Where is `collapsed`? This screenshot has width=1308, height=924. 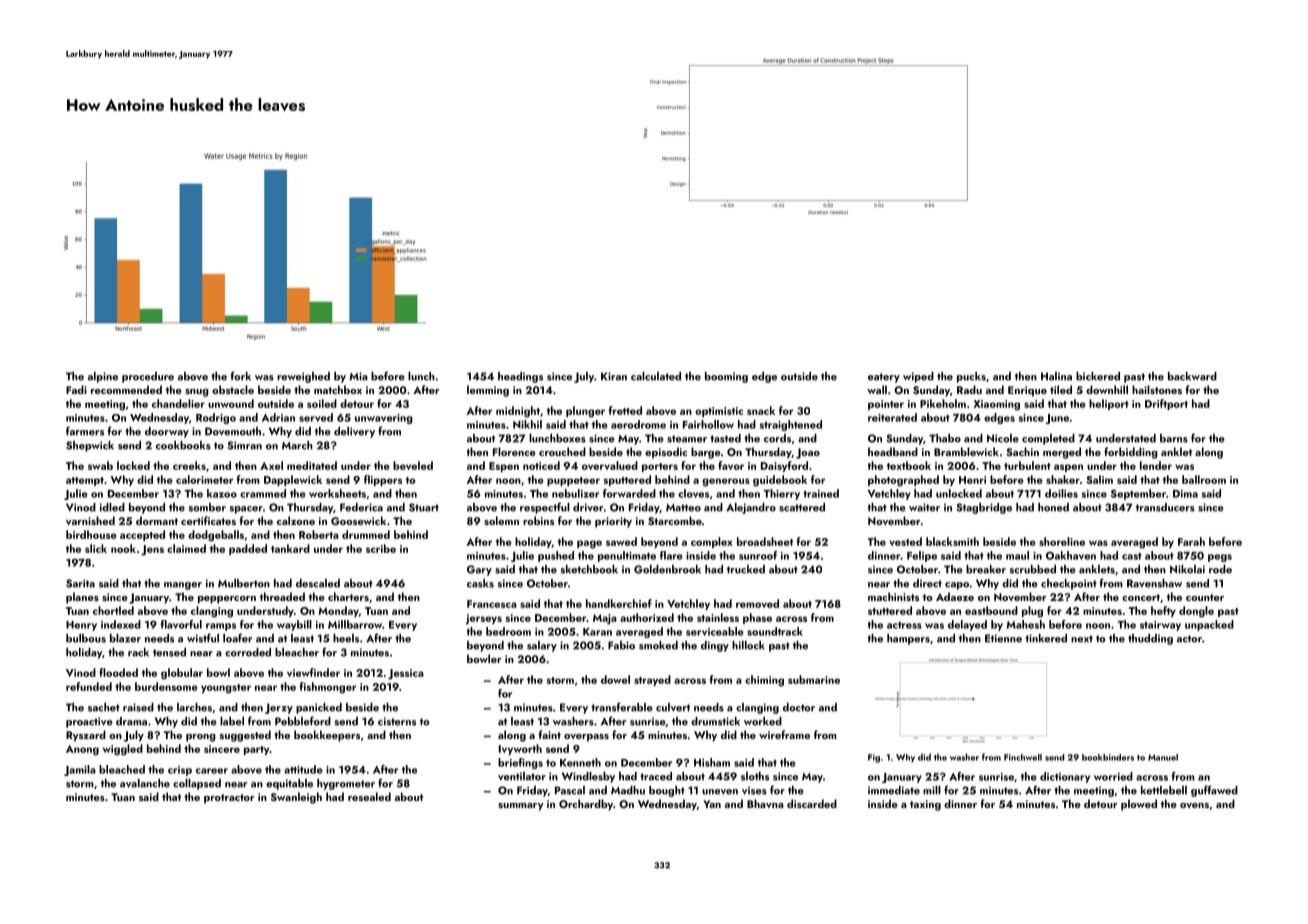 collapsed is located at coordinates (197, 784).
